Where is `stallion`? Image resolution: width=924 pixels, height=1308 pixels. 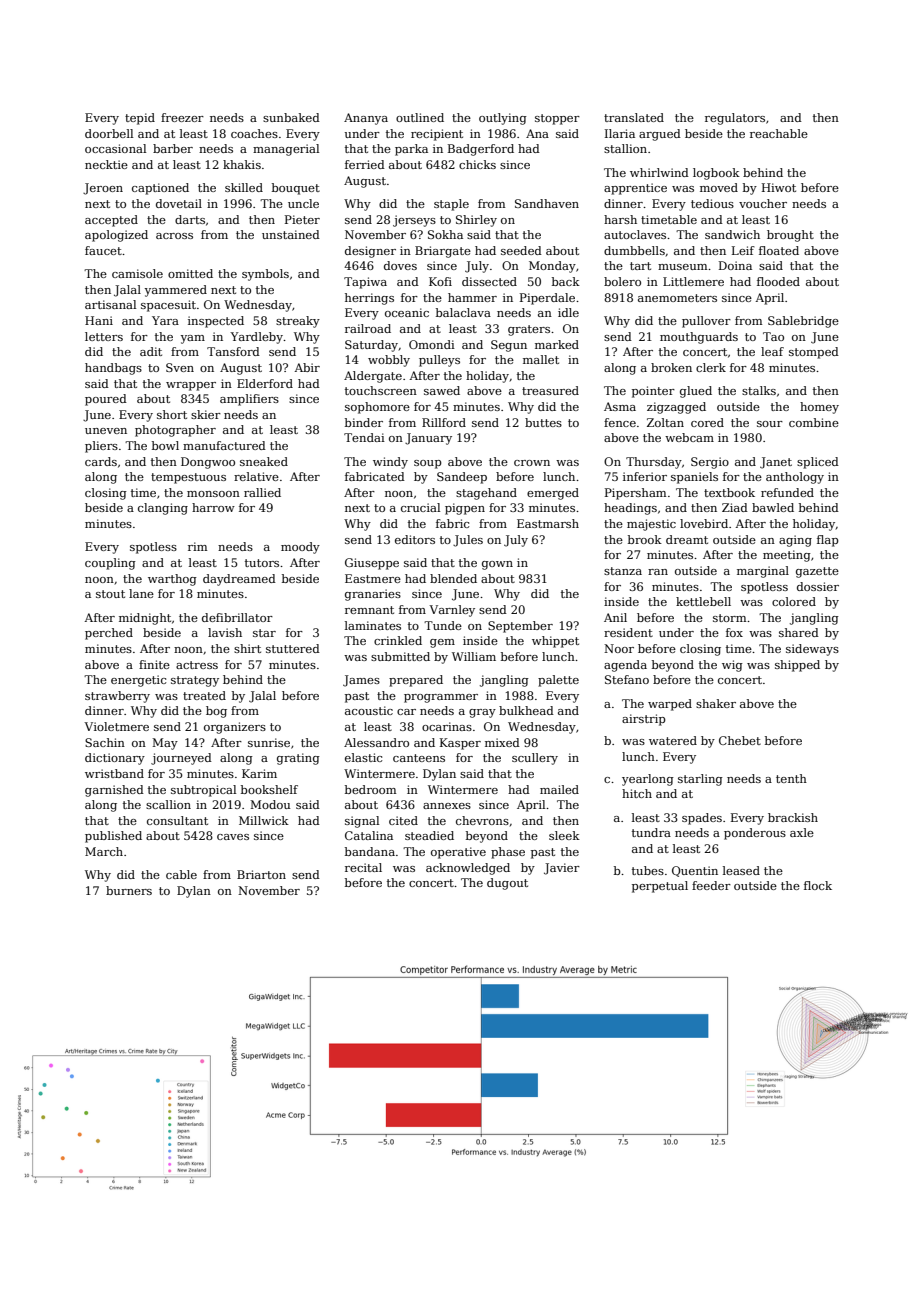 stallion is located at coordinates (625, 148).
